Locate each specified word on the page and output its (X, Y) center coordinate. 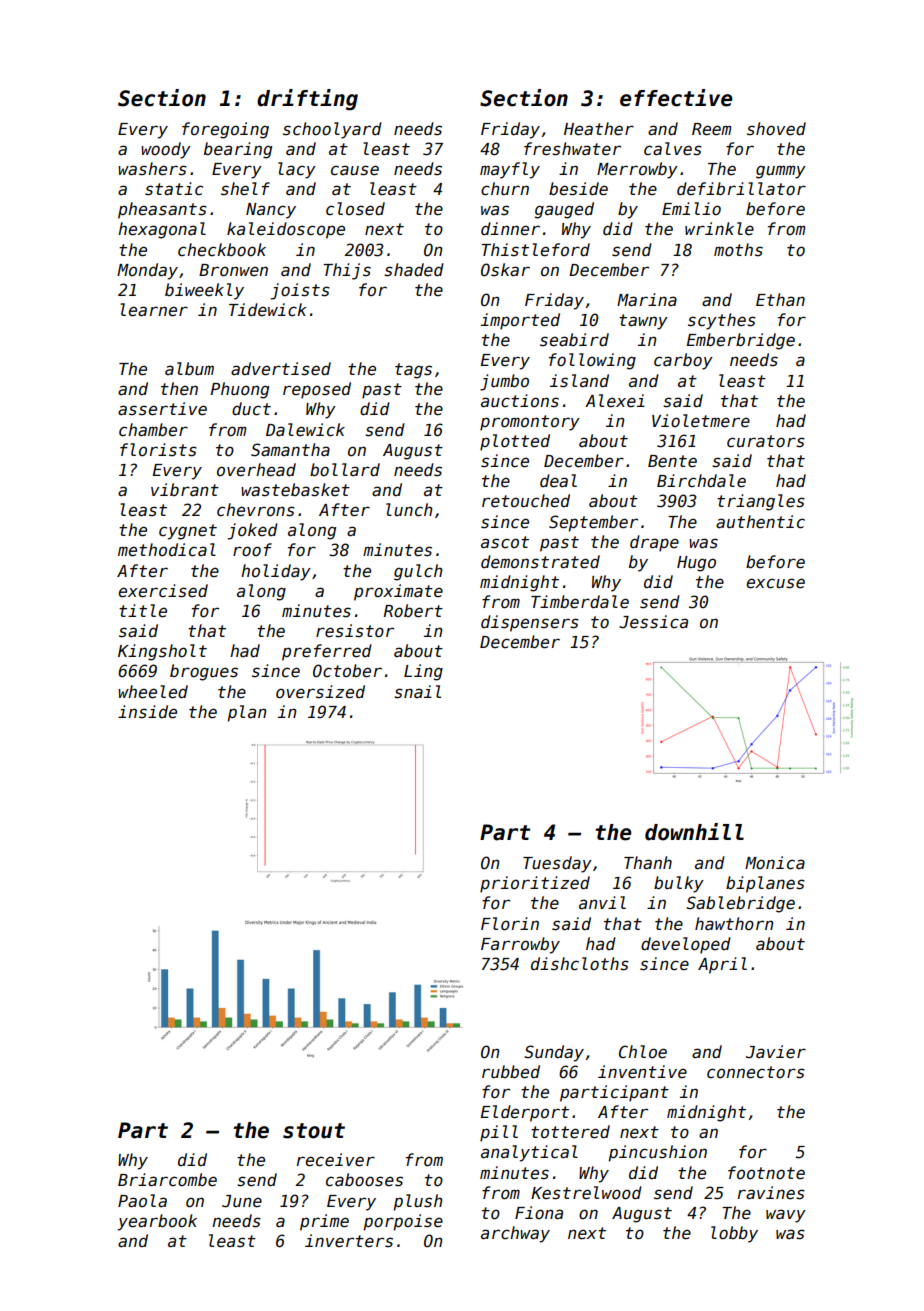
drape (654, 543)
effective (676, 98)
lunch (409, 510)
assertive (162, 409)
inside (147, 712)
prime (324, 1222)
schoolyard (332, 130)
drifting (307, 100)
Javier (776, 1052)
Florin (510, 924)
